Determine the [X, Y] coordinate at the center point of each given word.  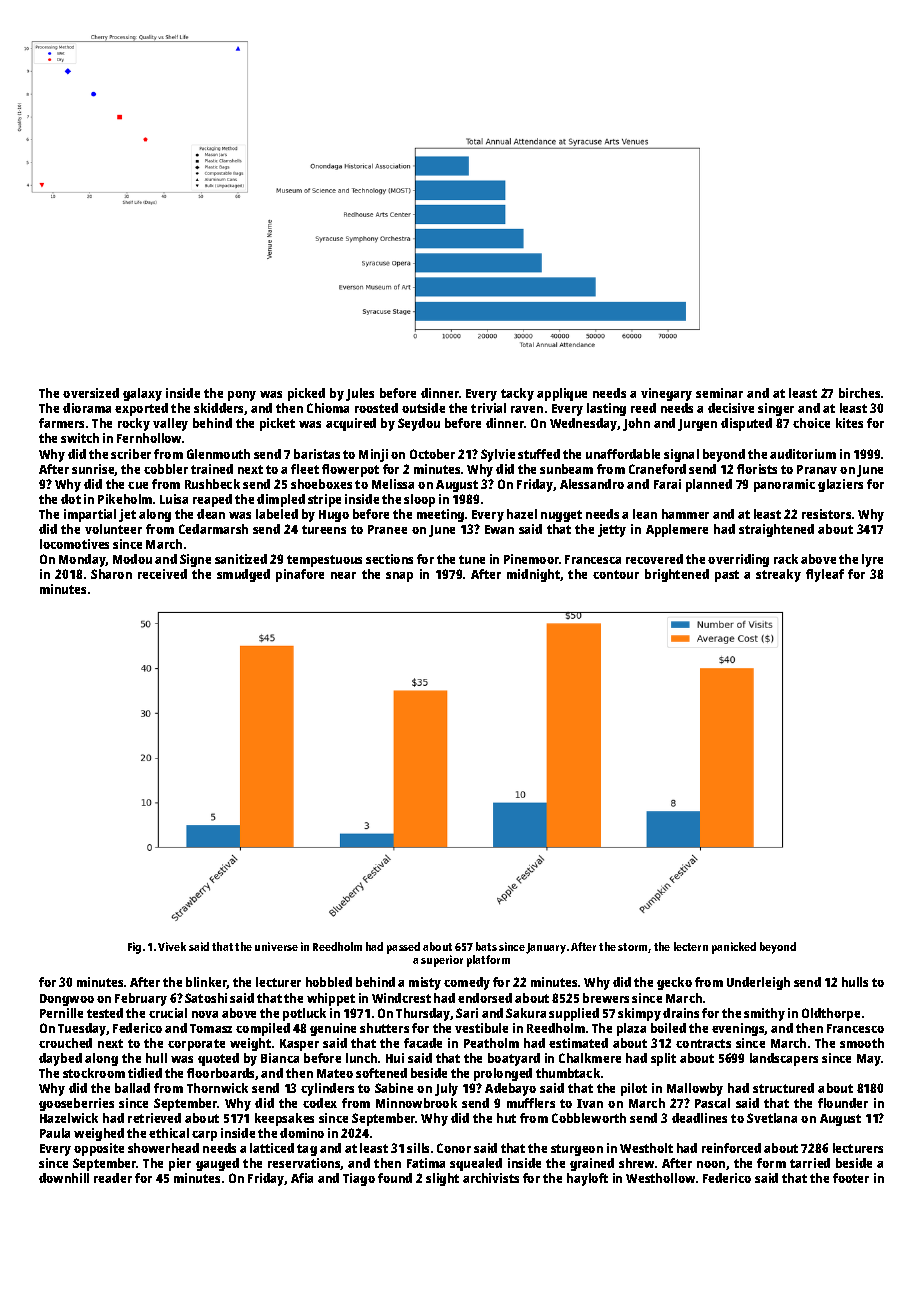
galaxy [142, 394]
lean [645, 514]
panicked [734, 948]
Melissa [393, 484]
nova [205, 1014]
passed [403, 948]
